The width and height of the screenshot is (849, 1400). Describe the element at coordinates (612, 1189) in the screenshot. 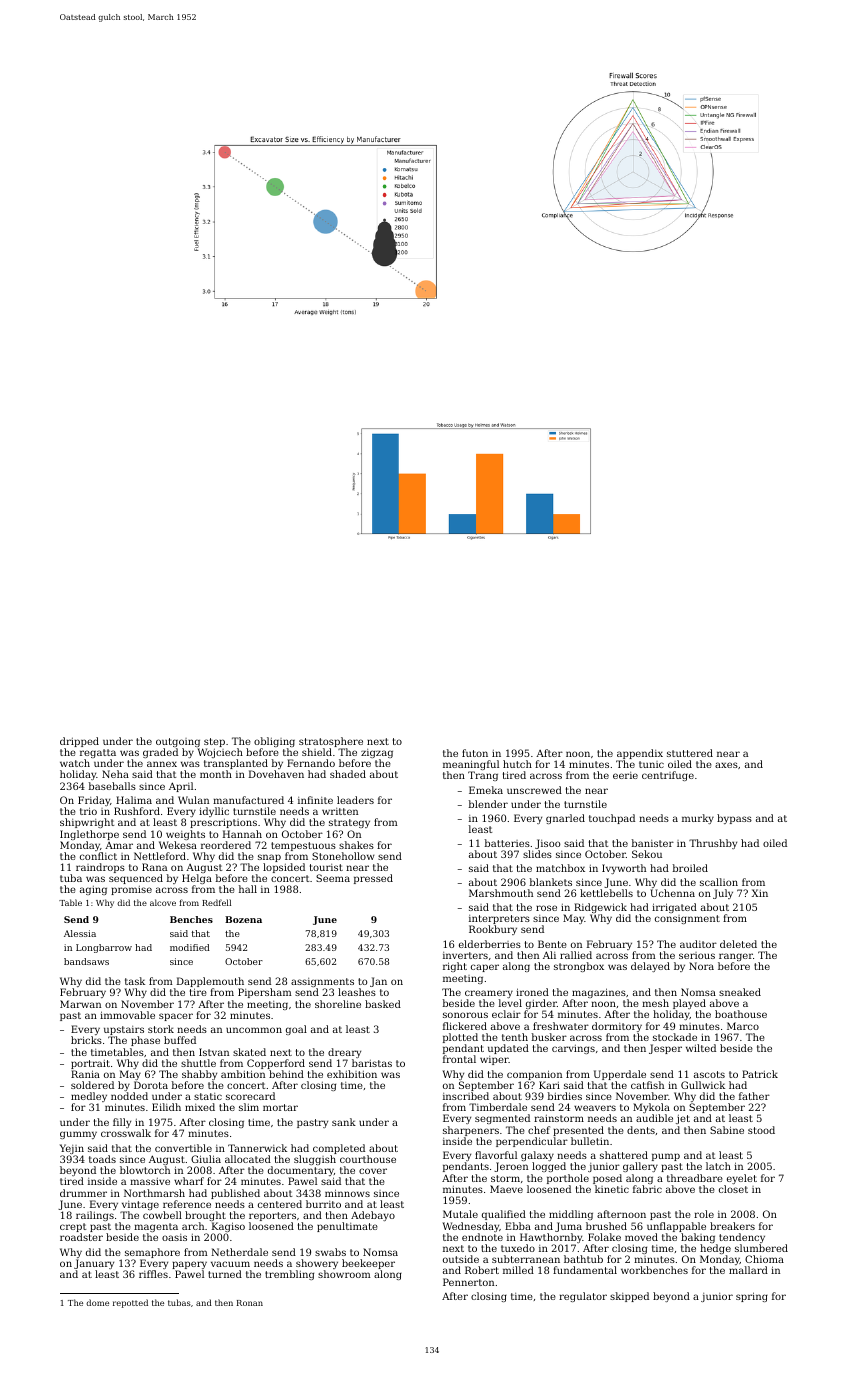

I see `kinetic` at that location.
